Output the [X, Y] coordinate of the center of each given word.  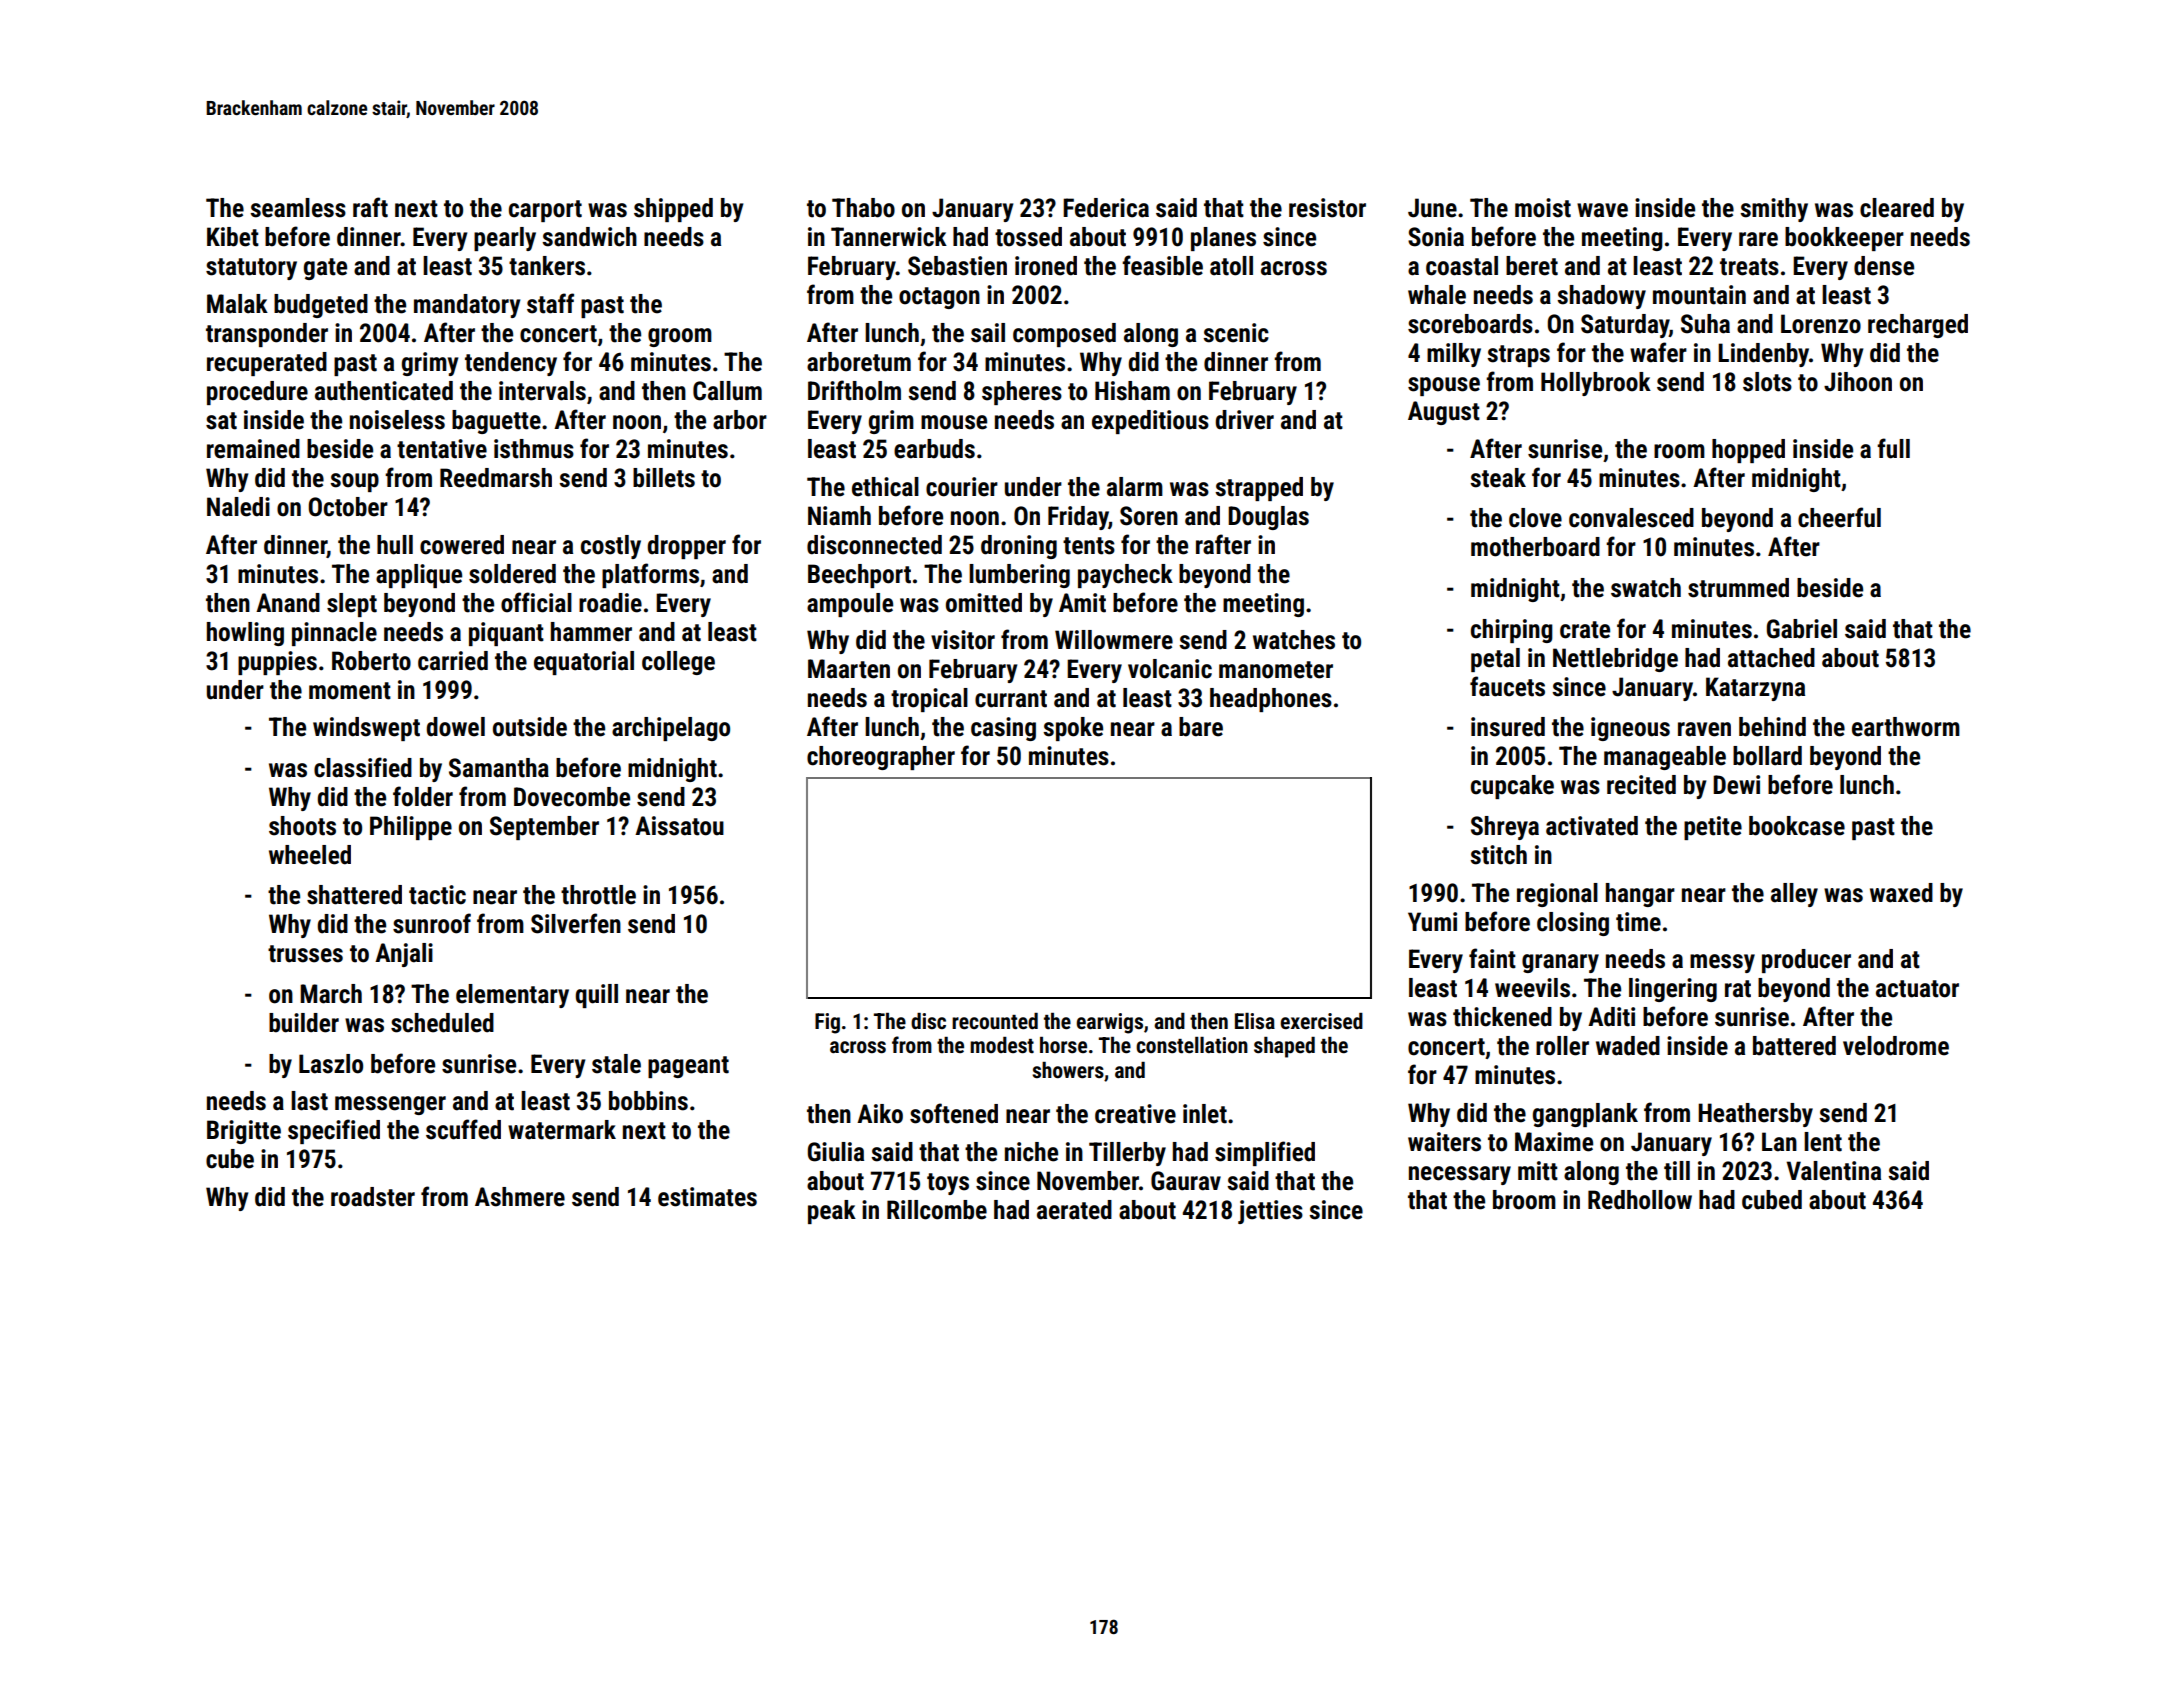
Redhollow [1640, 1200]
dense [1884, 266]
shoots [302, 826]
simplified [1265, 1153]
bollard [1767, 756]
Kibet [233, 237]
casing [1003, 729]
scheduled [442, 1023]
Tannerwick [889, 237]
